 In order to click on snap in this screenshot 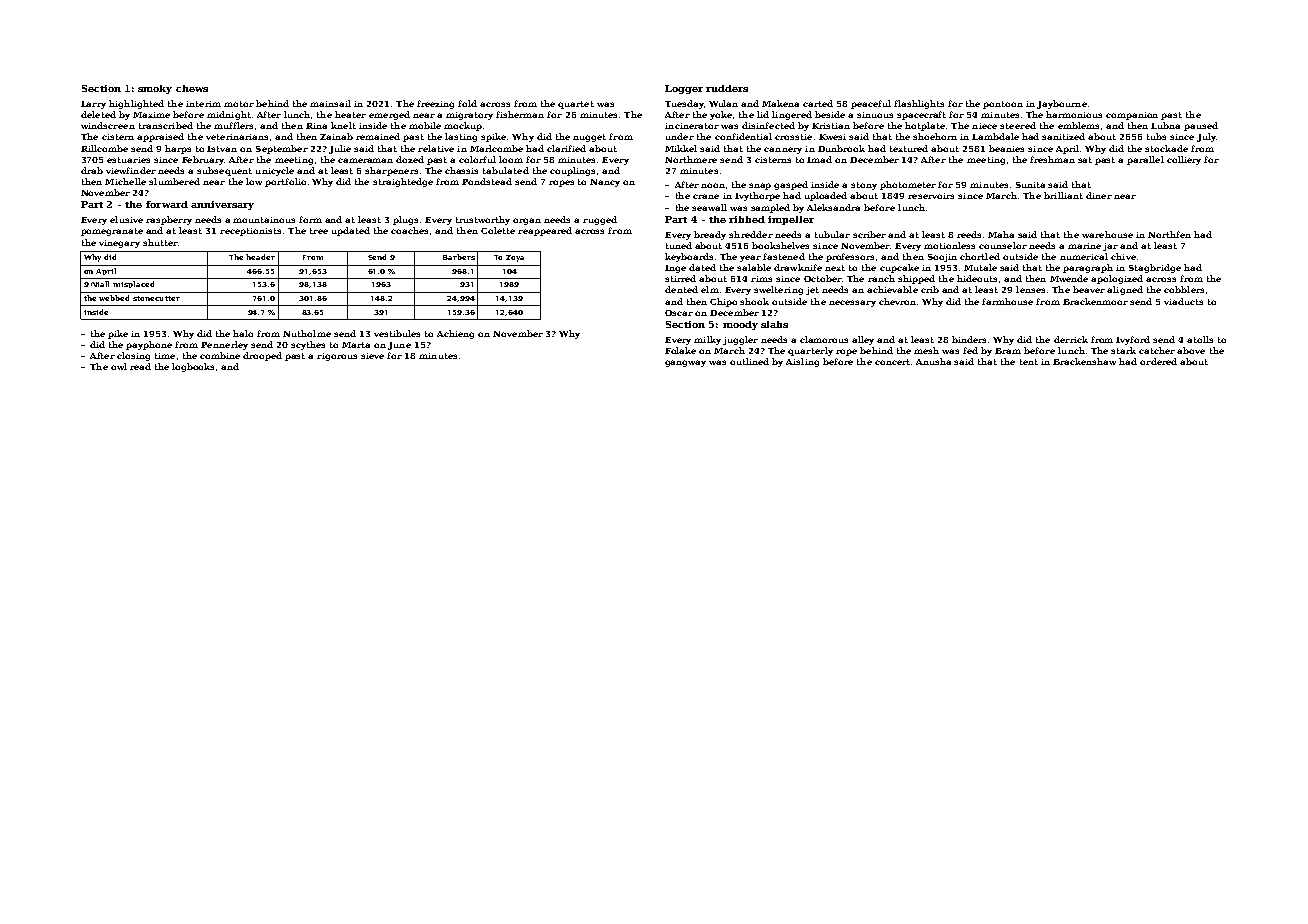, I will do `click(760, 186)`.
